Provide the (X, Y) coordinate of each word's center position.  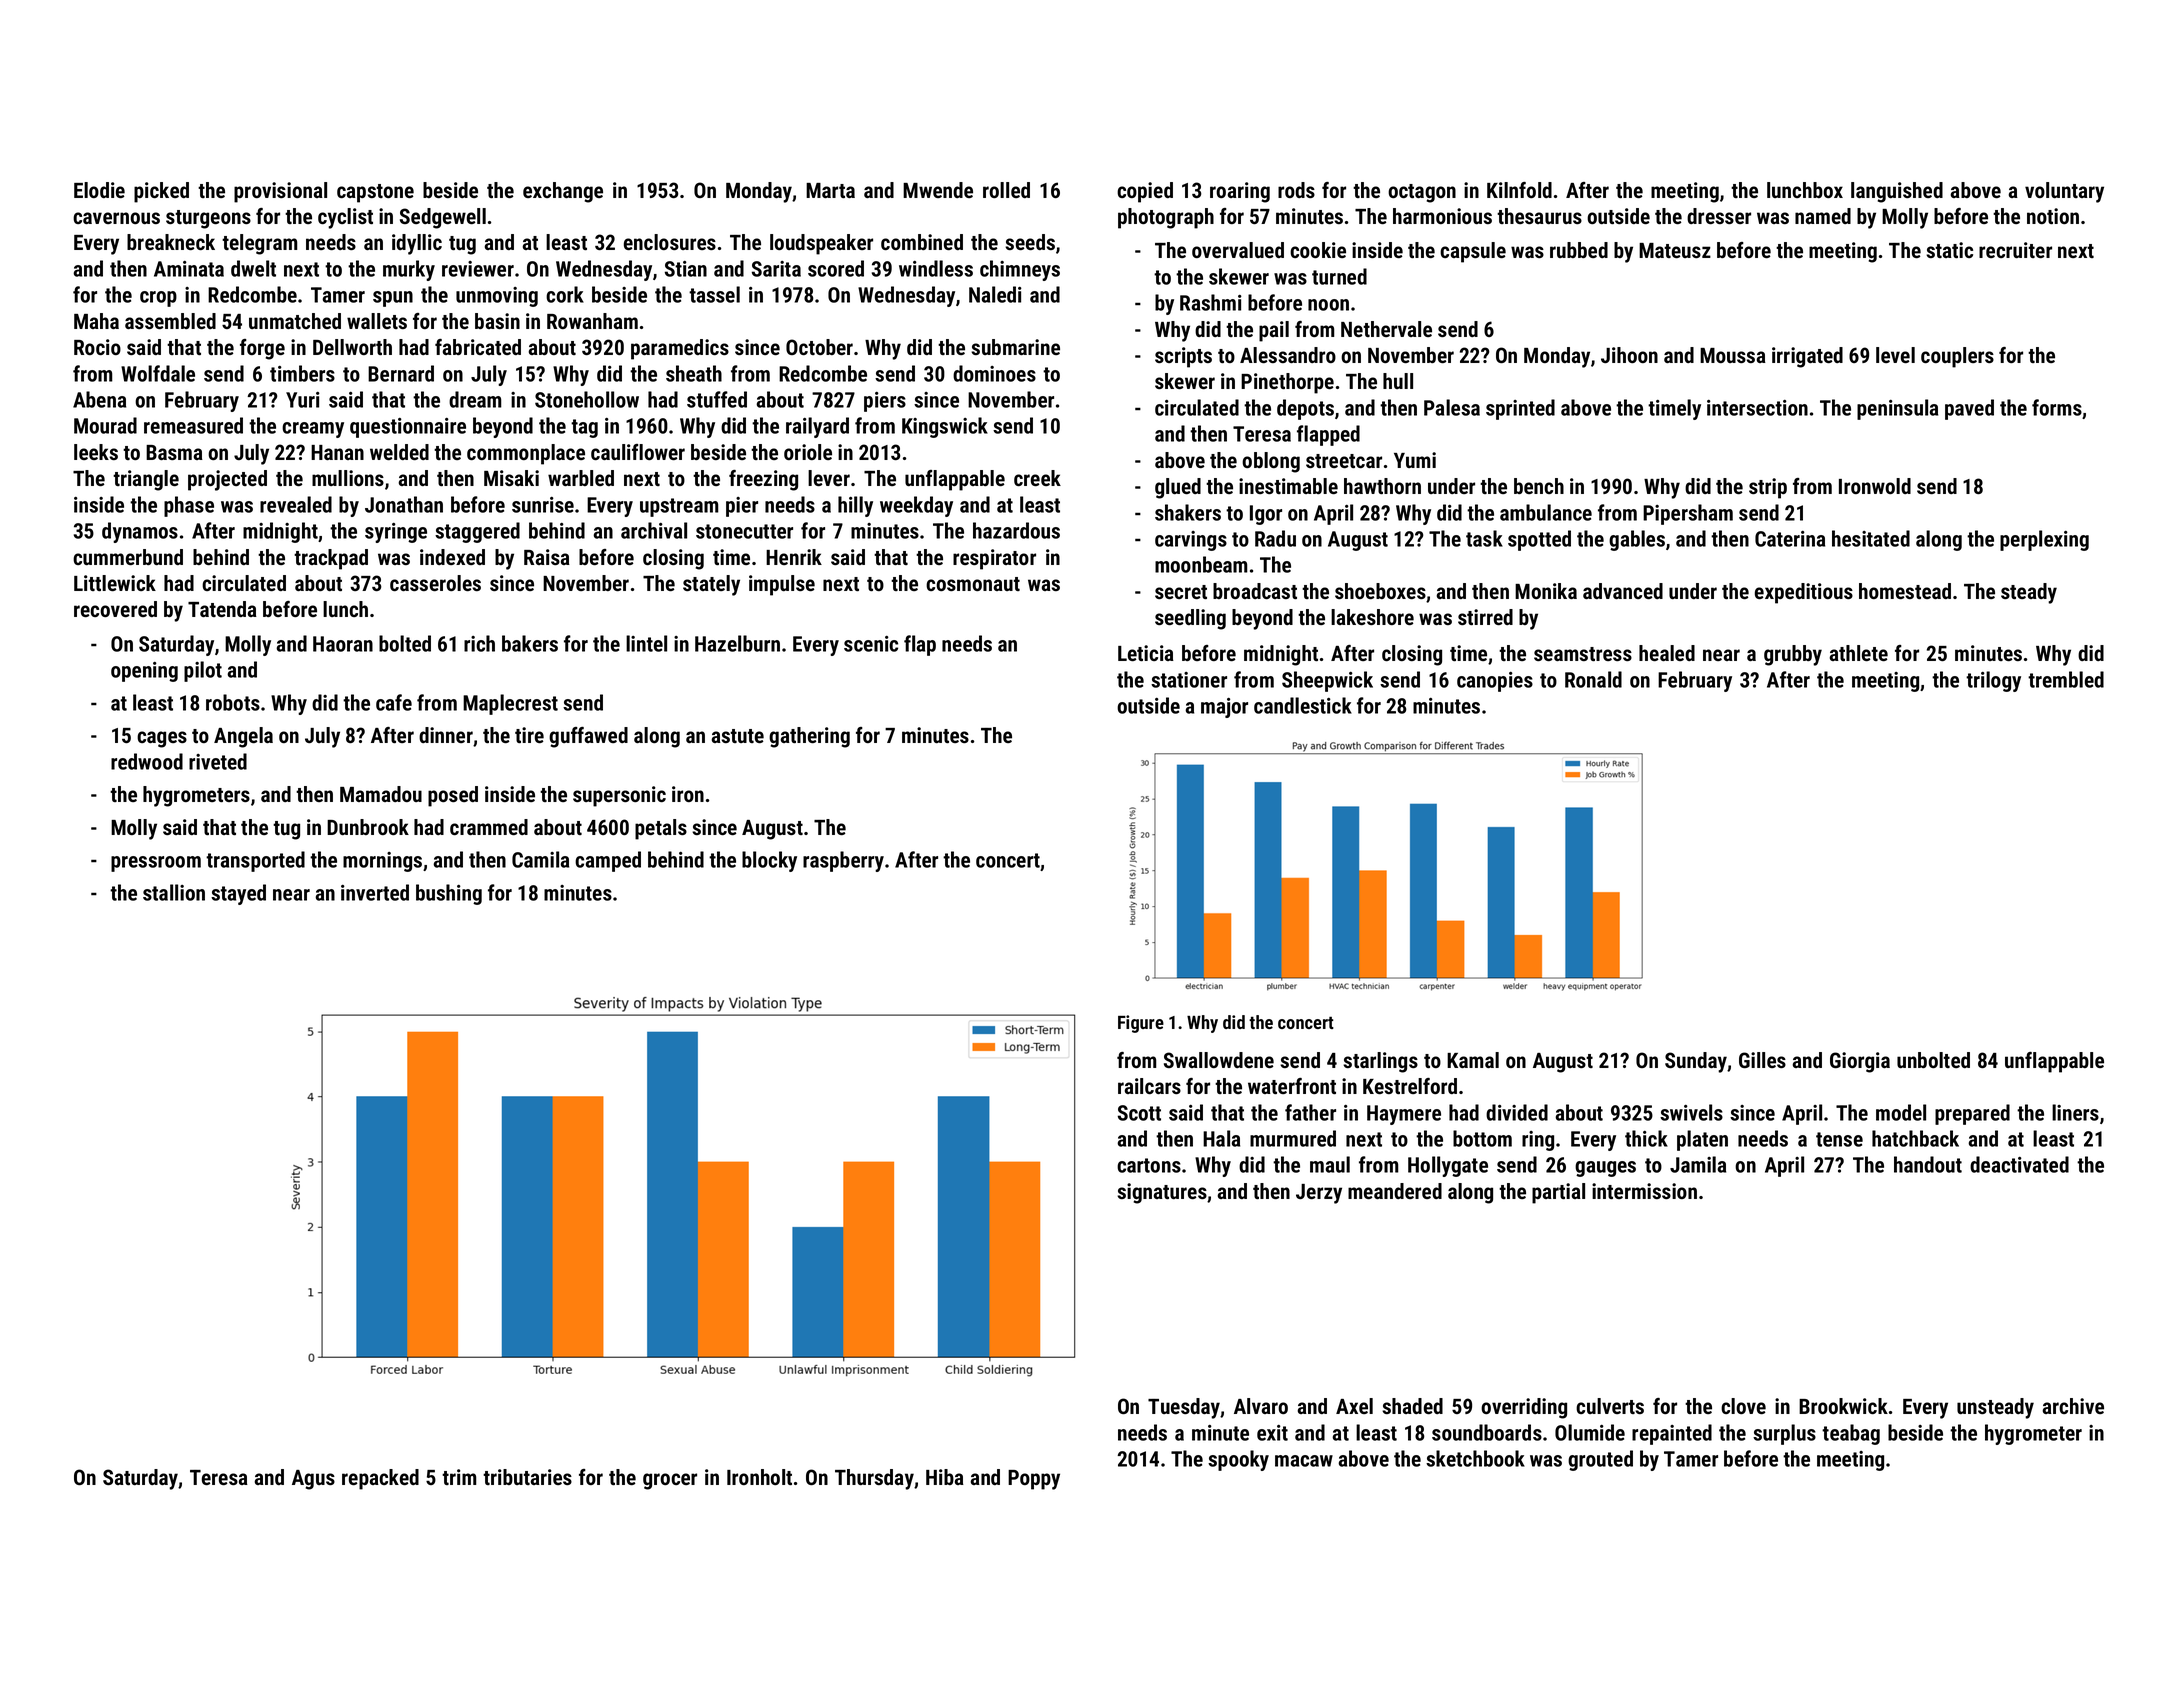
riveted (218, 761)
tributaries (527, 1477)
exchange (563, 192)
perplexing (2044, 540)
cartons (1149, 1165)
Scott (1139, 1113)
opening (144, 672)
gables (1637, 540)
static (1949, 250)
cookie (1318, 250)
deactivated (2019, 1164)
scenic (871, 644)
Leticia (1146, 653)
